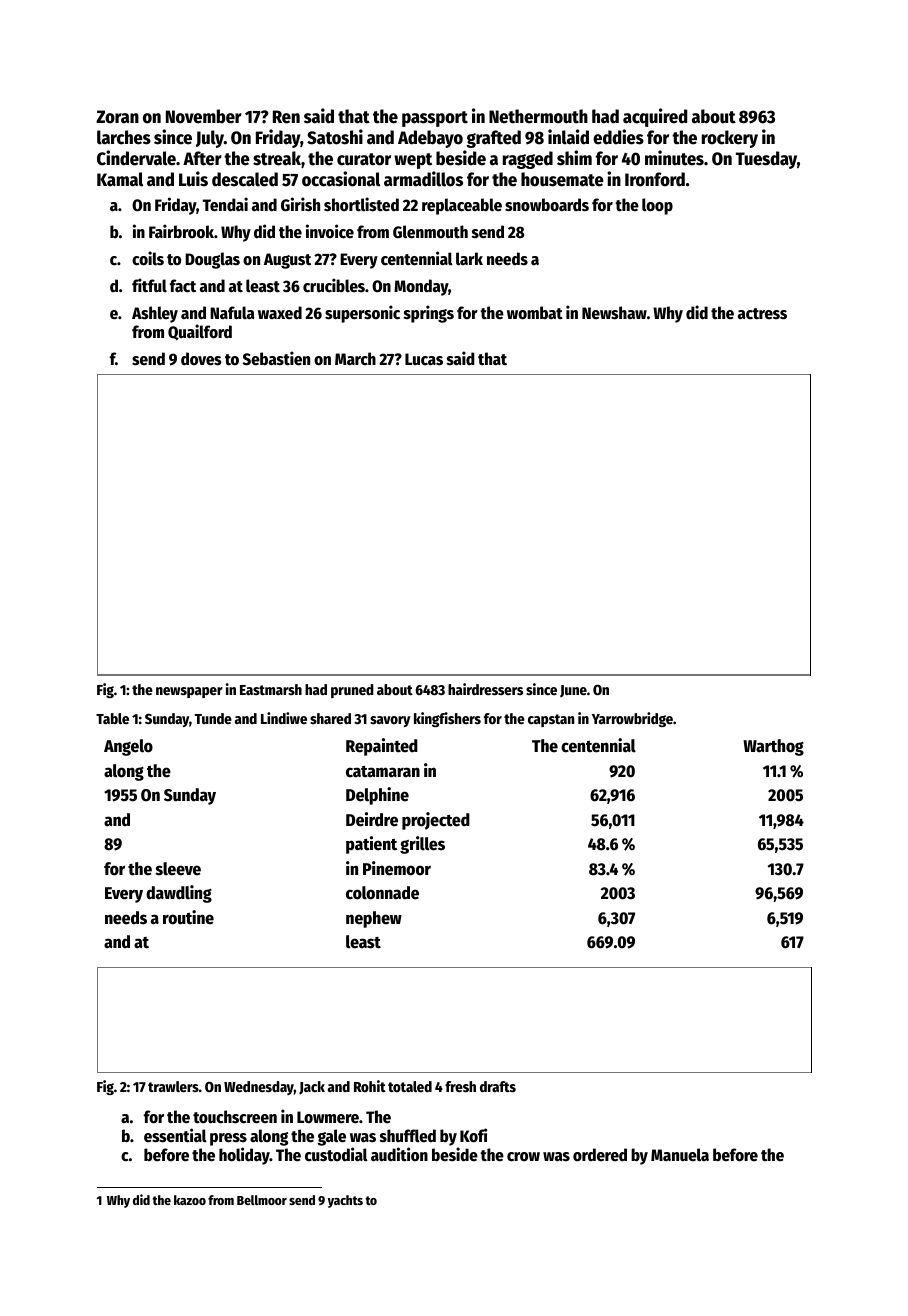  I want to click on Yarrowbridge, so click(632, 719).
